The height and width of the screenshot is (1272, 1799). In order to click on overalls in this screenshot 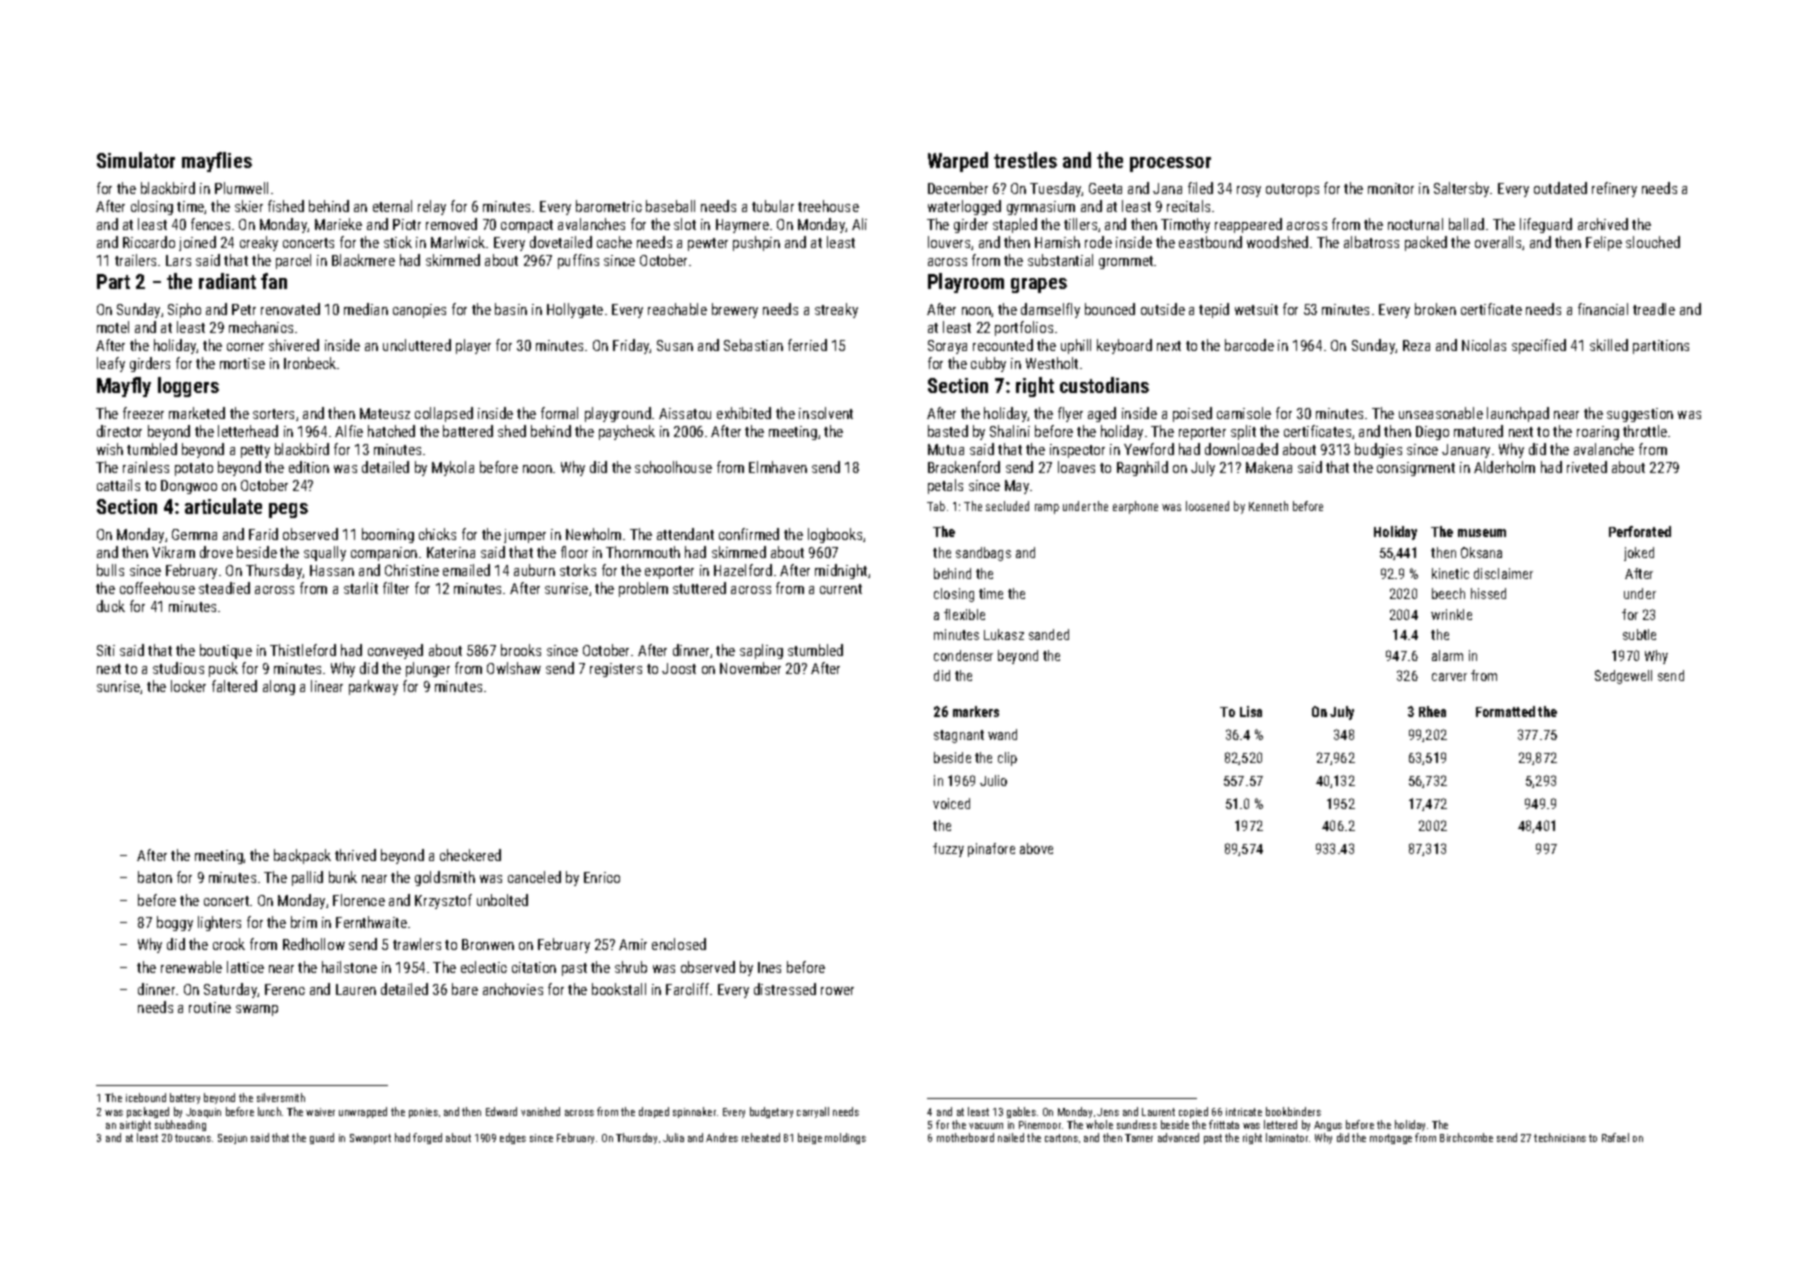, I will do `click(1498, 242)`.
